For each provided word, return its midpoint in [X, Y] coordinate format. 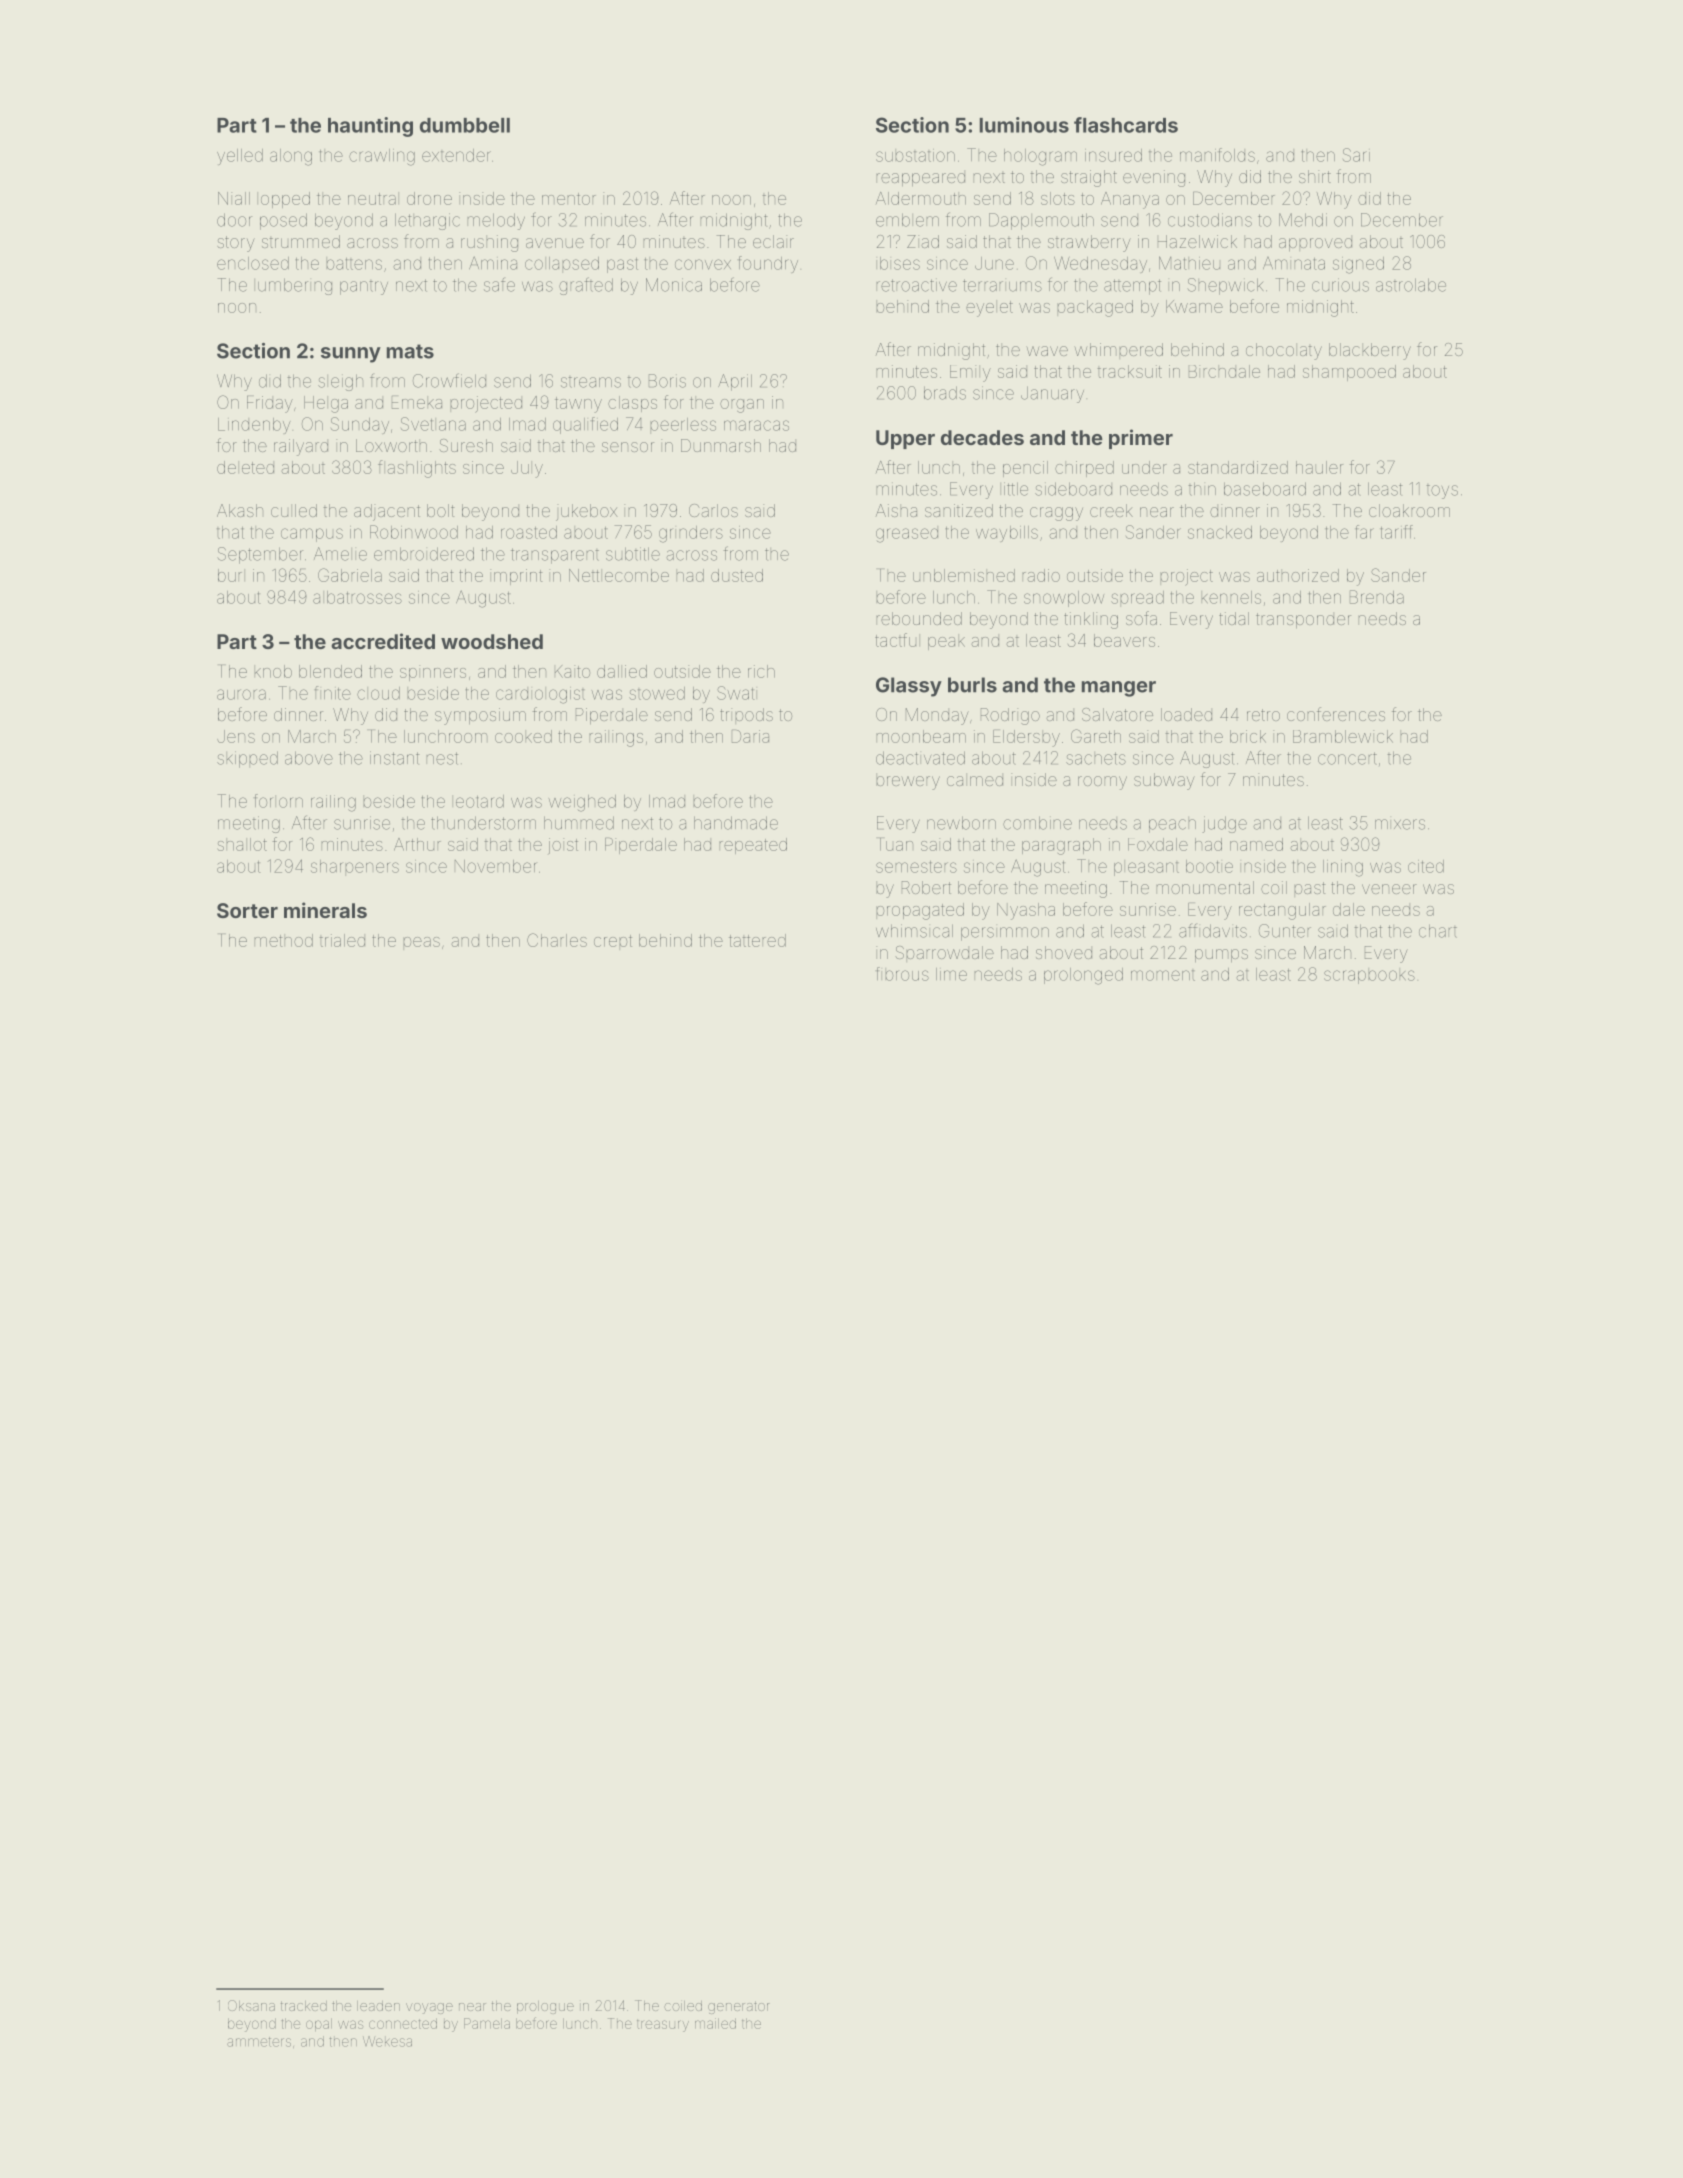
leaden [378, 2006]
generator [739, 2007]
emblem [907, 220]
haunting [370, 127]
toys [1442, 492]
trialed [342, 940]
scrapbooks [1369, 976]
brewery [908, 781]
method [283, 940]
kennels [1231, 597]
